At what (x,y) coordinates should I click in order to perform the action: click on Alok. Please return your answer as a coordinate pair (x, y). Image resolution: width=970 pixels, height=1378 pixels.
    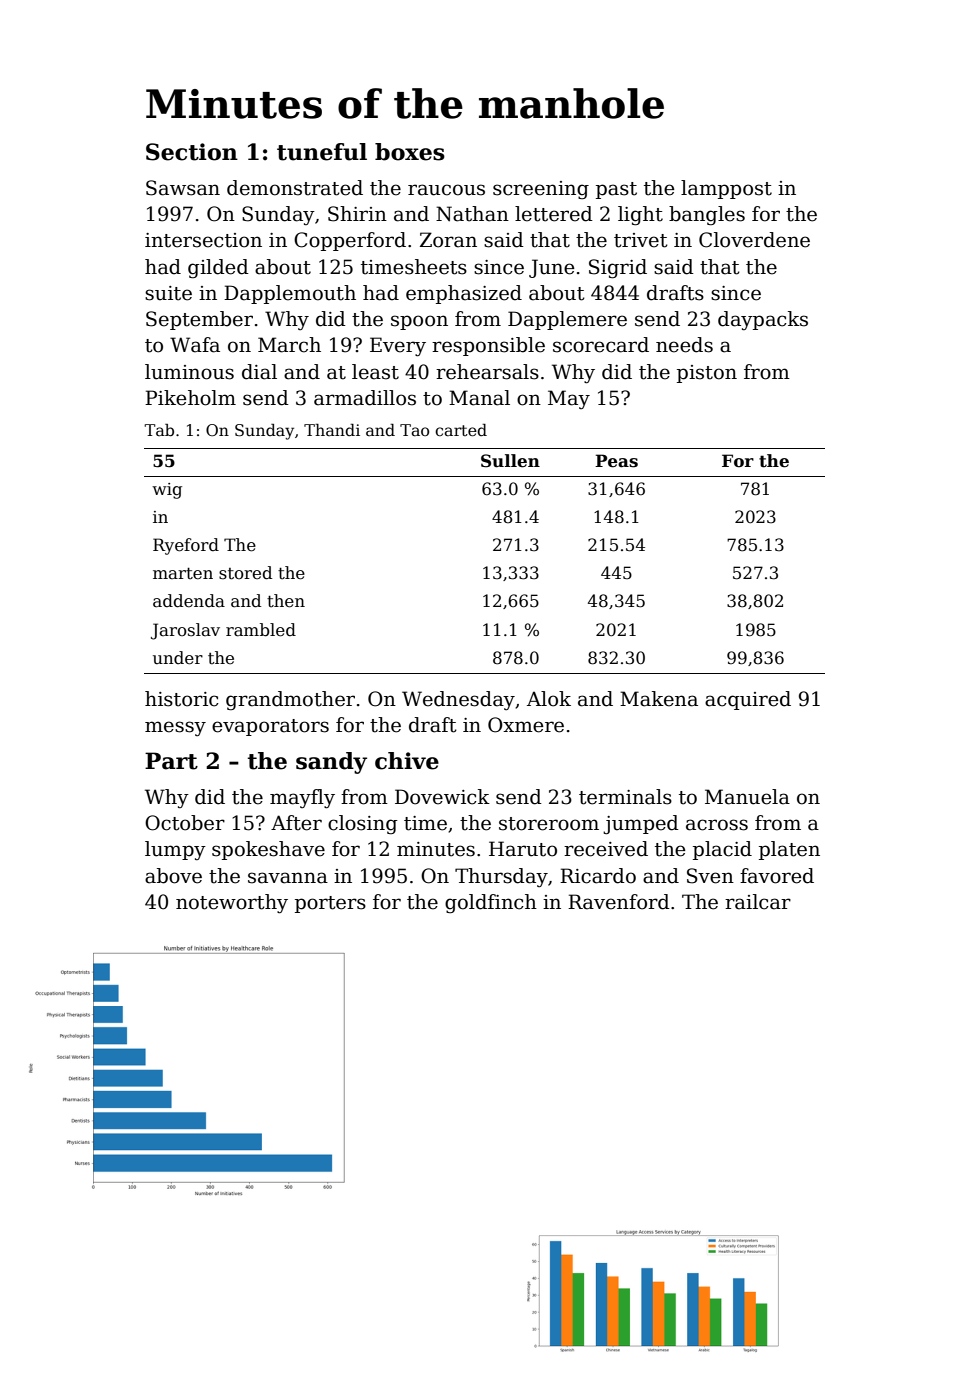
    Looking at the image, I should click on (549, 699).
